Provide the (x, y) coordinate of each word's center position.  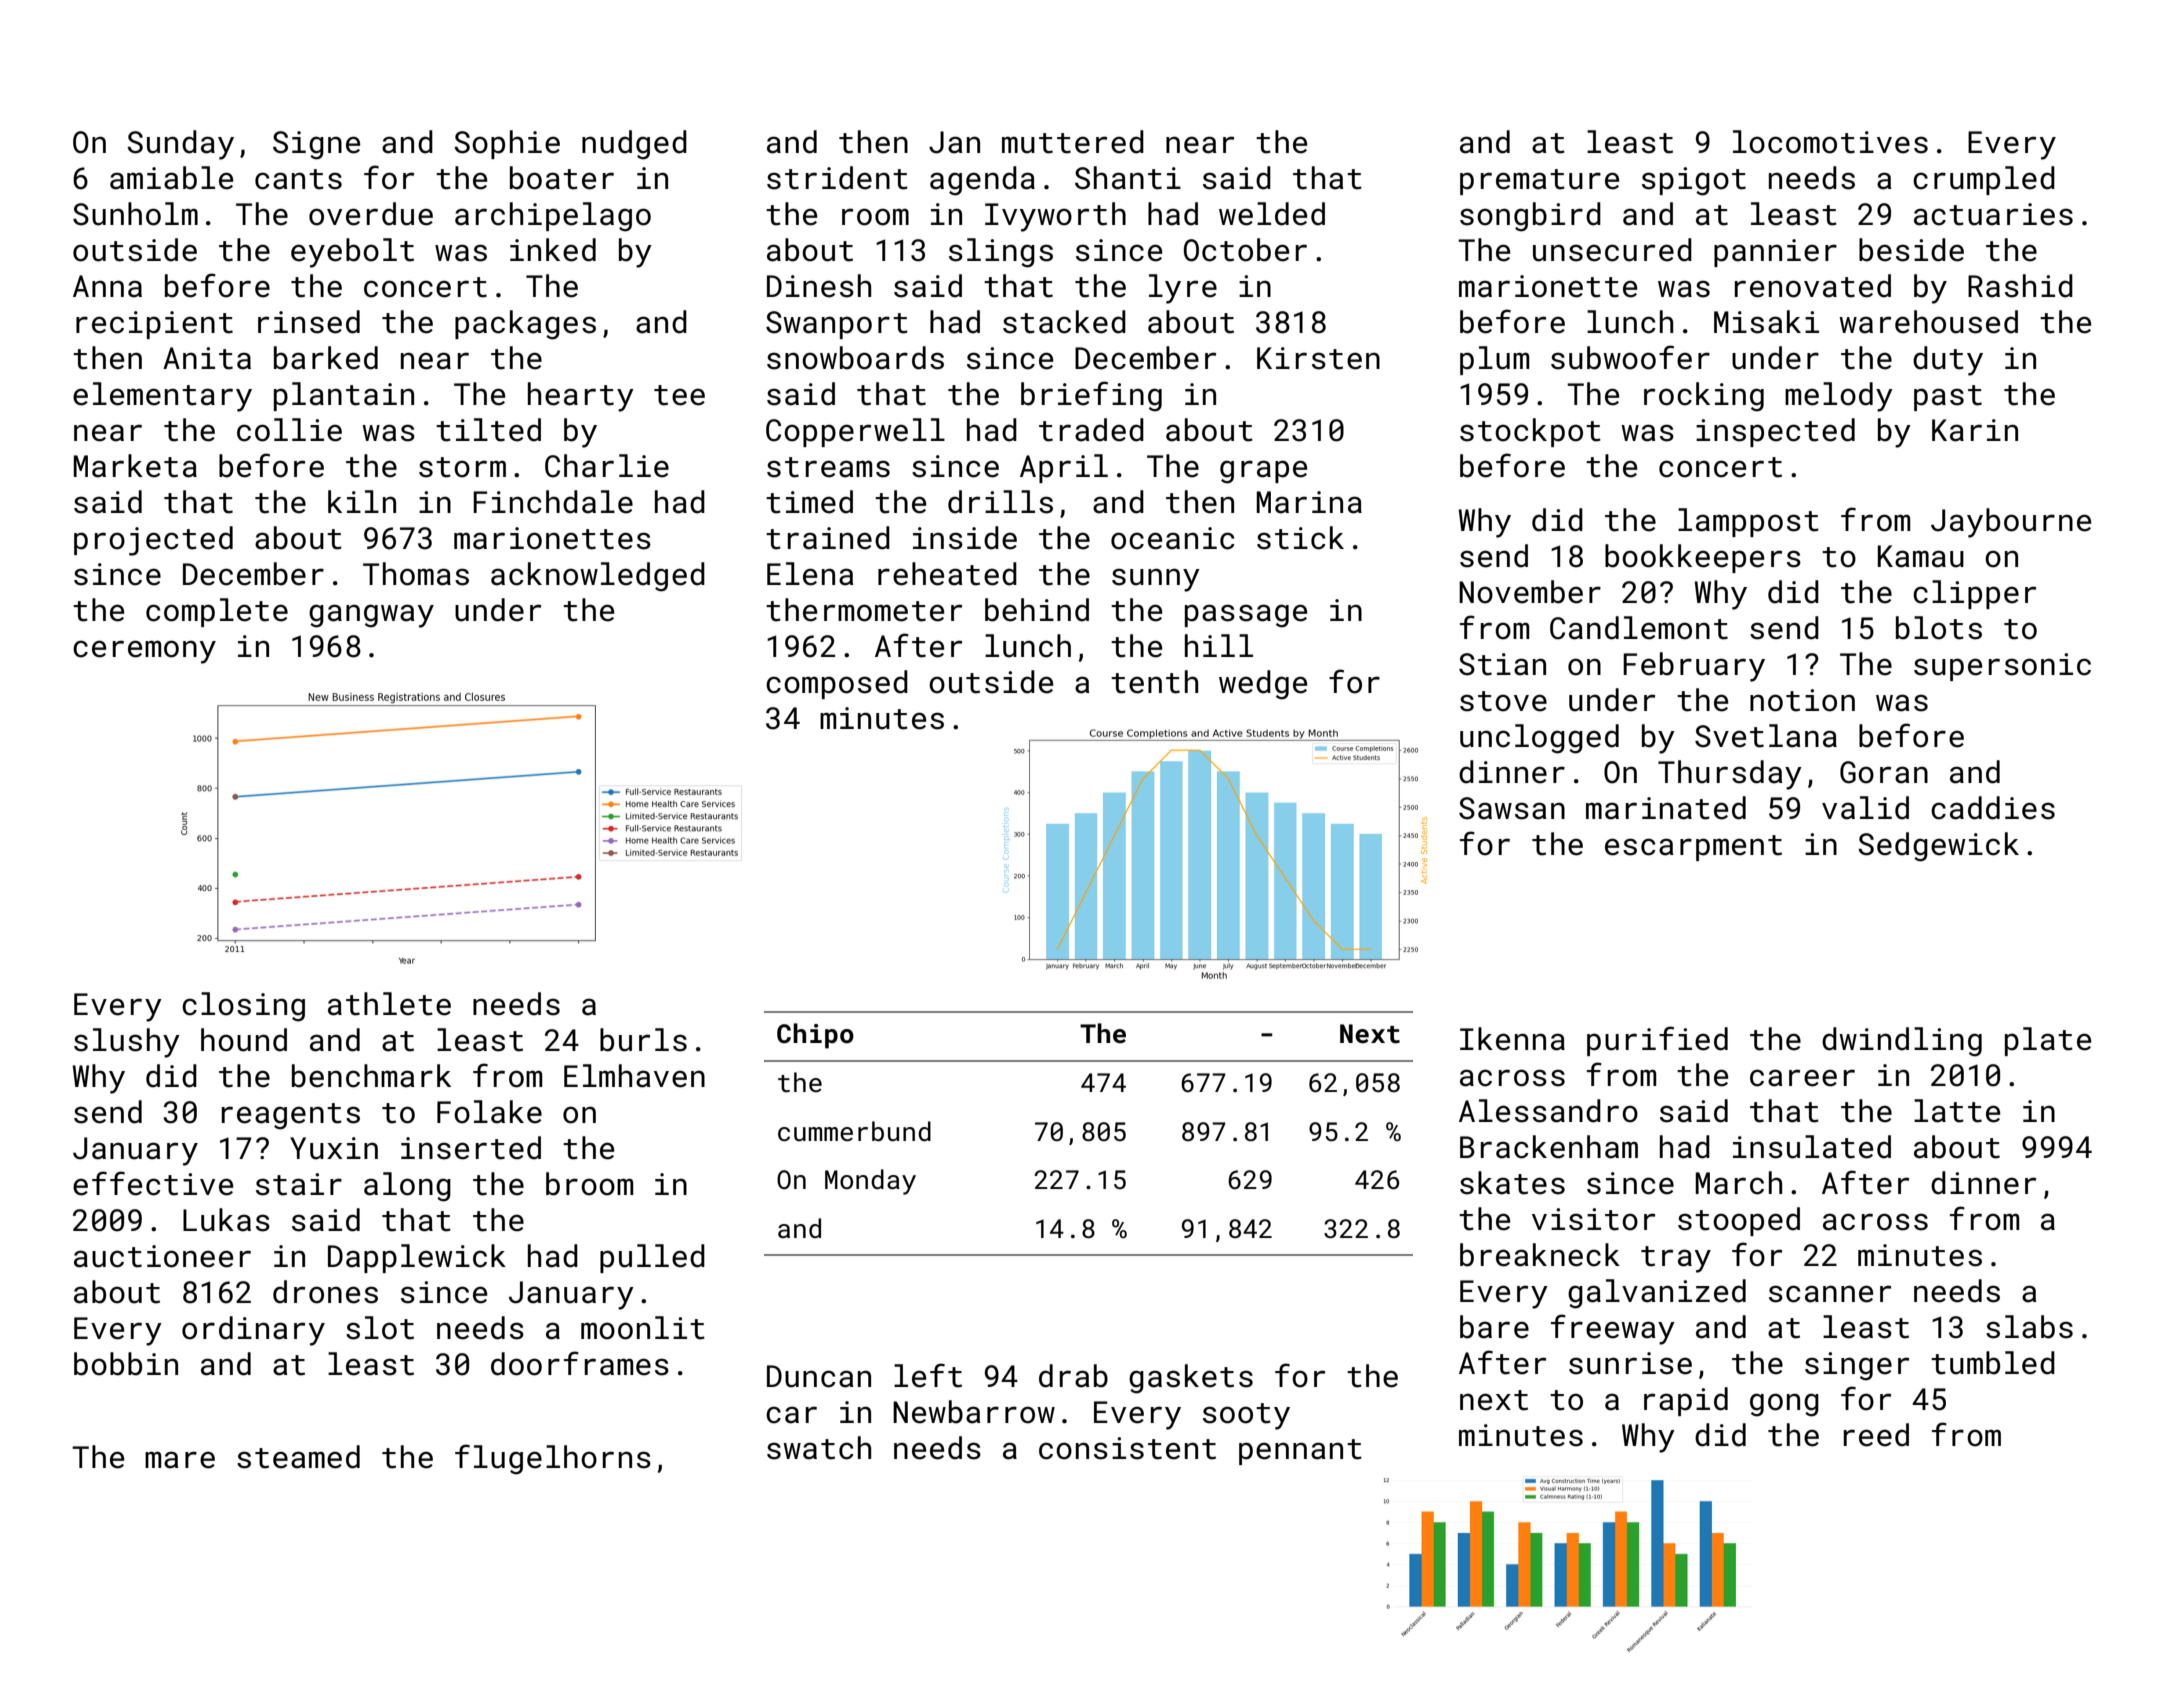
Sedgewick (1938, 847)
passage (1246, 616)
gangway (371, 616)
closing (243, 1007)
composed (837, 684)
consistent (1127, 1448)
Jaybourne (2011, 523)
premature (1539, 182)
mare (180, 1460)
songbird (1530, 217)
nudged (634, 145)
